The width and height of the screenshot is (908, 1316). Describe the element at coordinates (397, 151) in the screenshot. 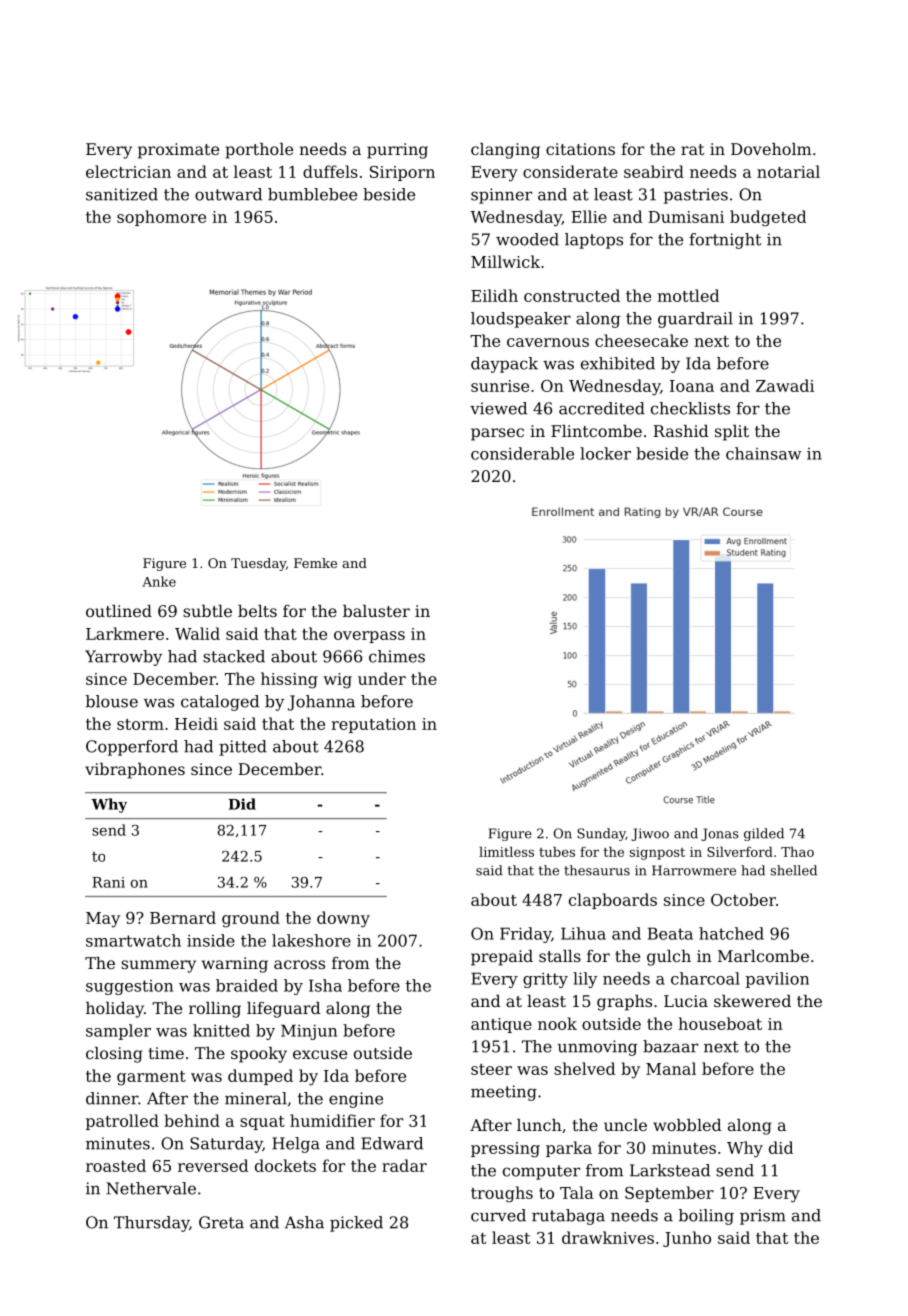

I see `purring` at that location.
